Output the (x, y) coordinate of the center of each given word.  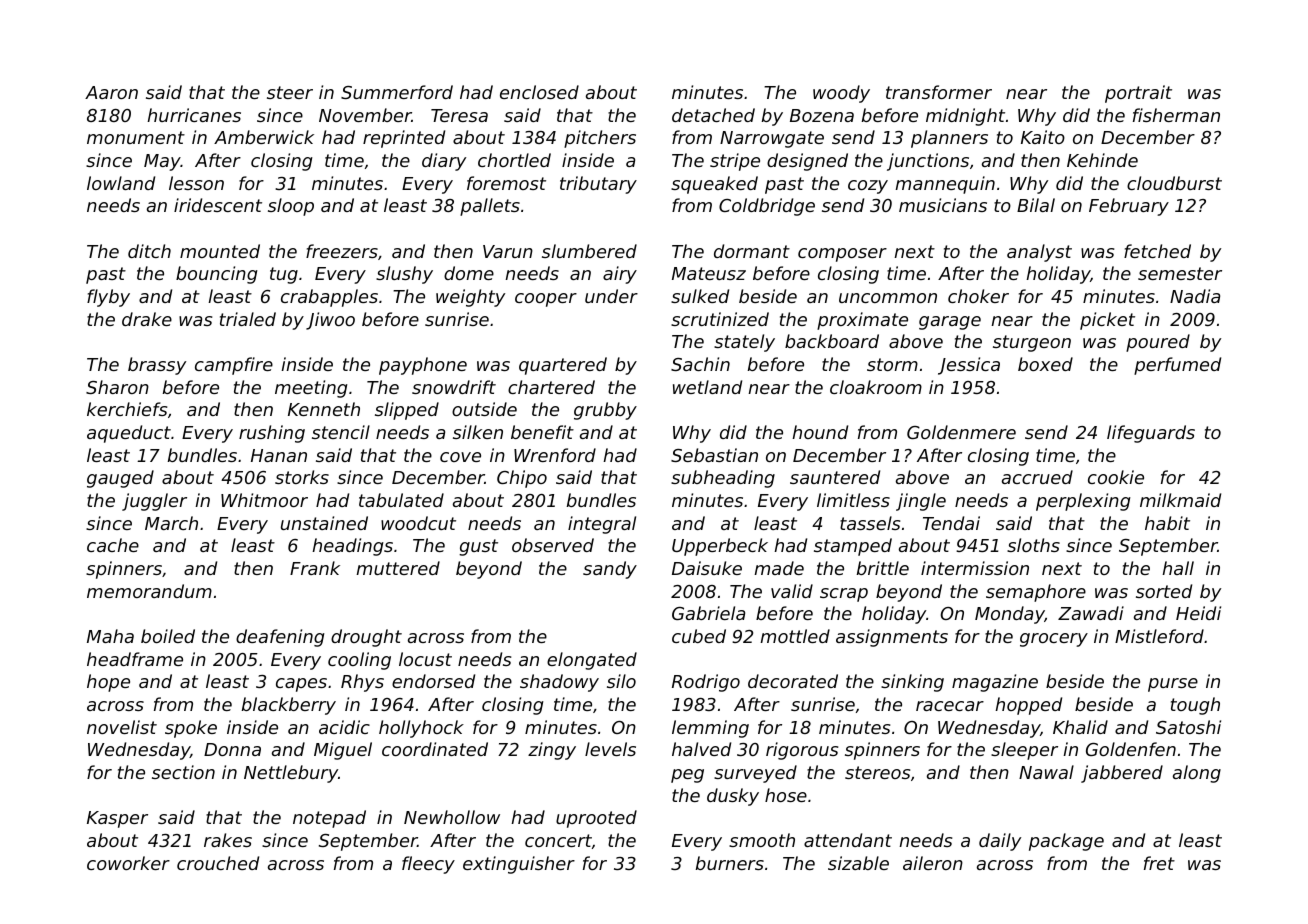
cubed (699, 636)
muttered (398, 568)
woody (841, 94)
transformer (939, 92)
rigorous (802, 751)
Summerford (397, 92)
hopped (1028, 706)
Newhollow (452, 817)
